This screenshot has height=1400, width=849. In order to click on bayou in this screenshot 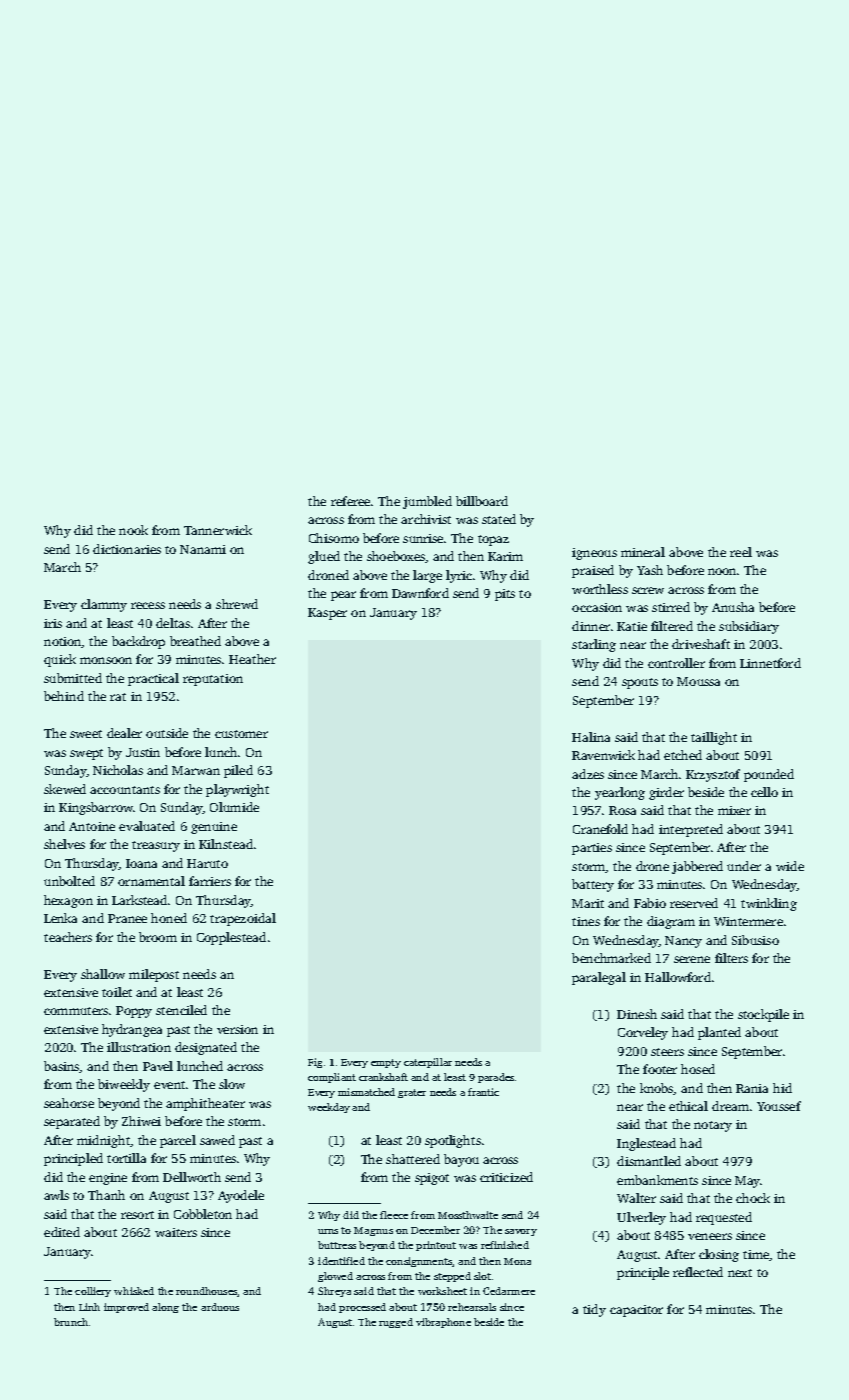, I will do `click(461, 1160)`.
